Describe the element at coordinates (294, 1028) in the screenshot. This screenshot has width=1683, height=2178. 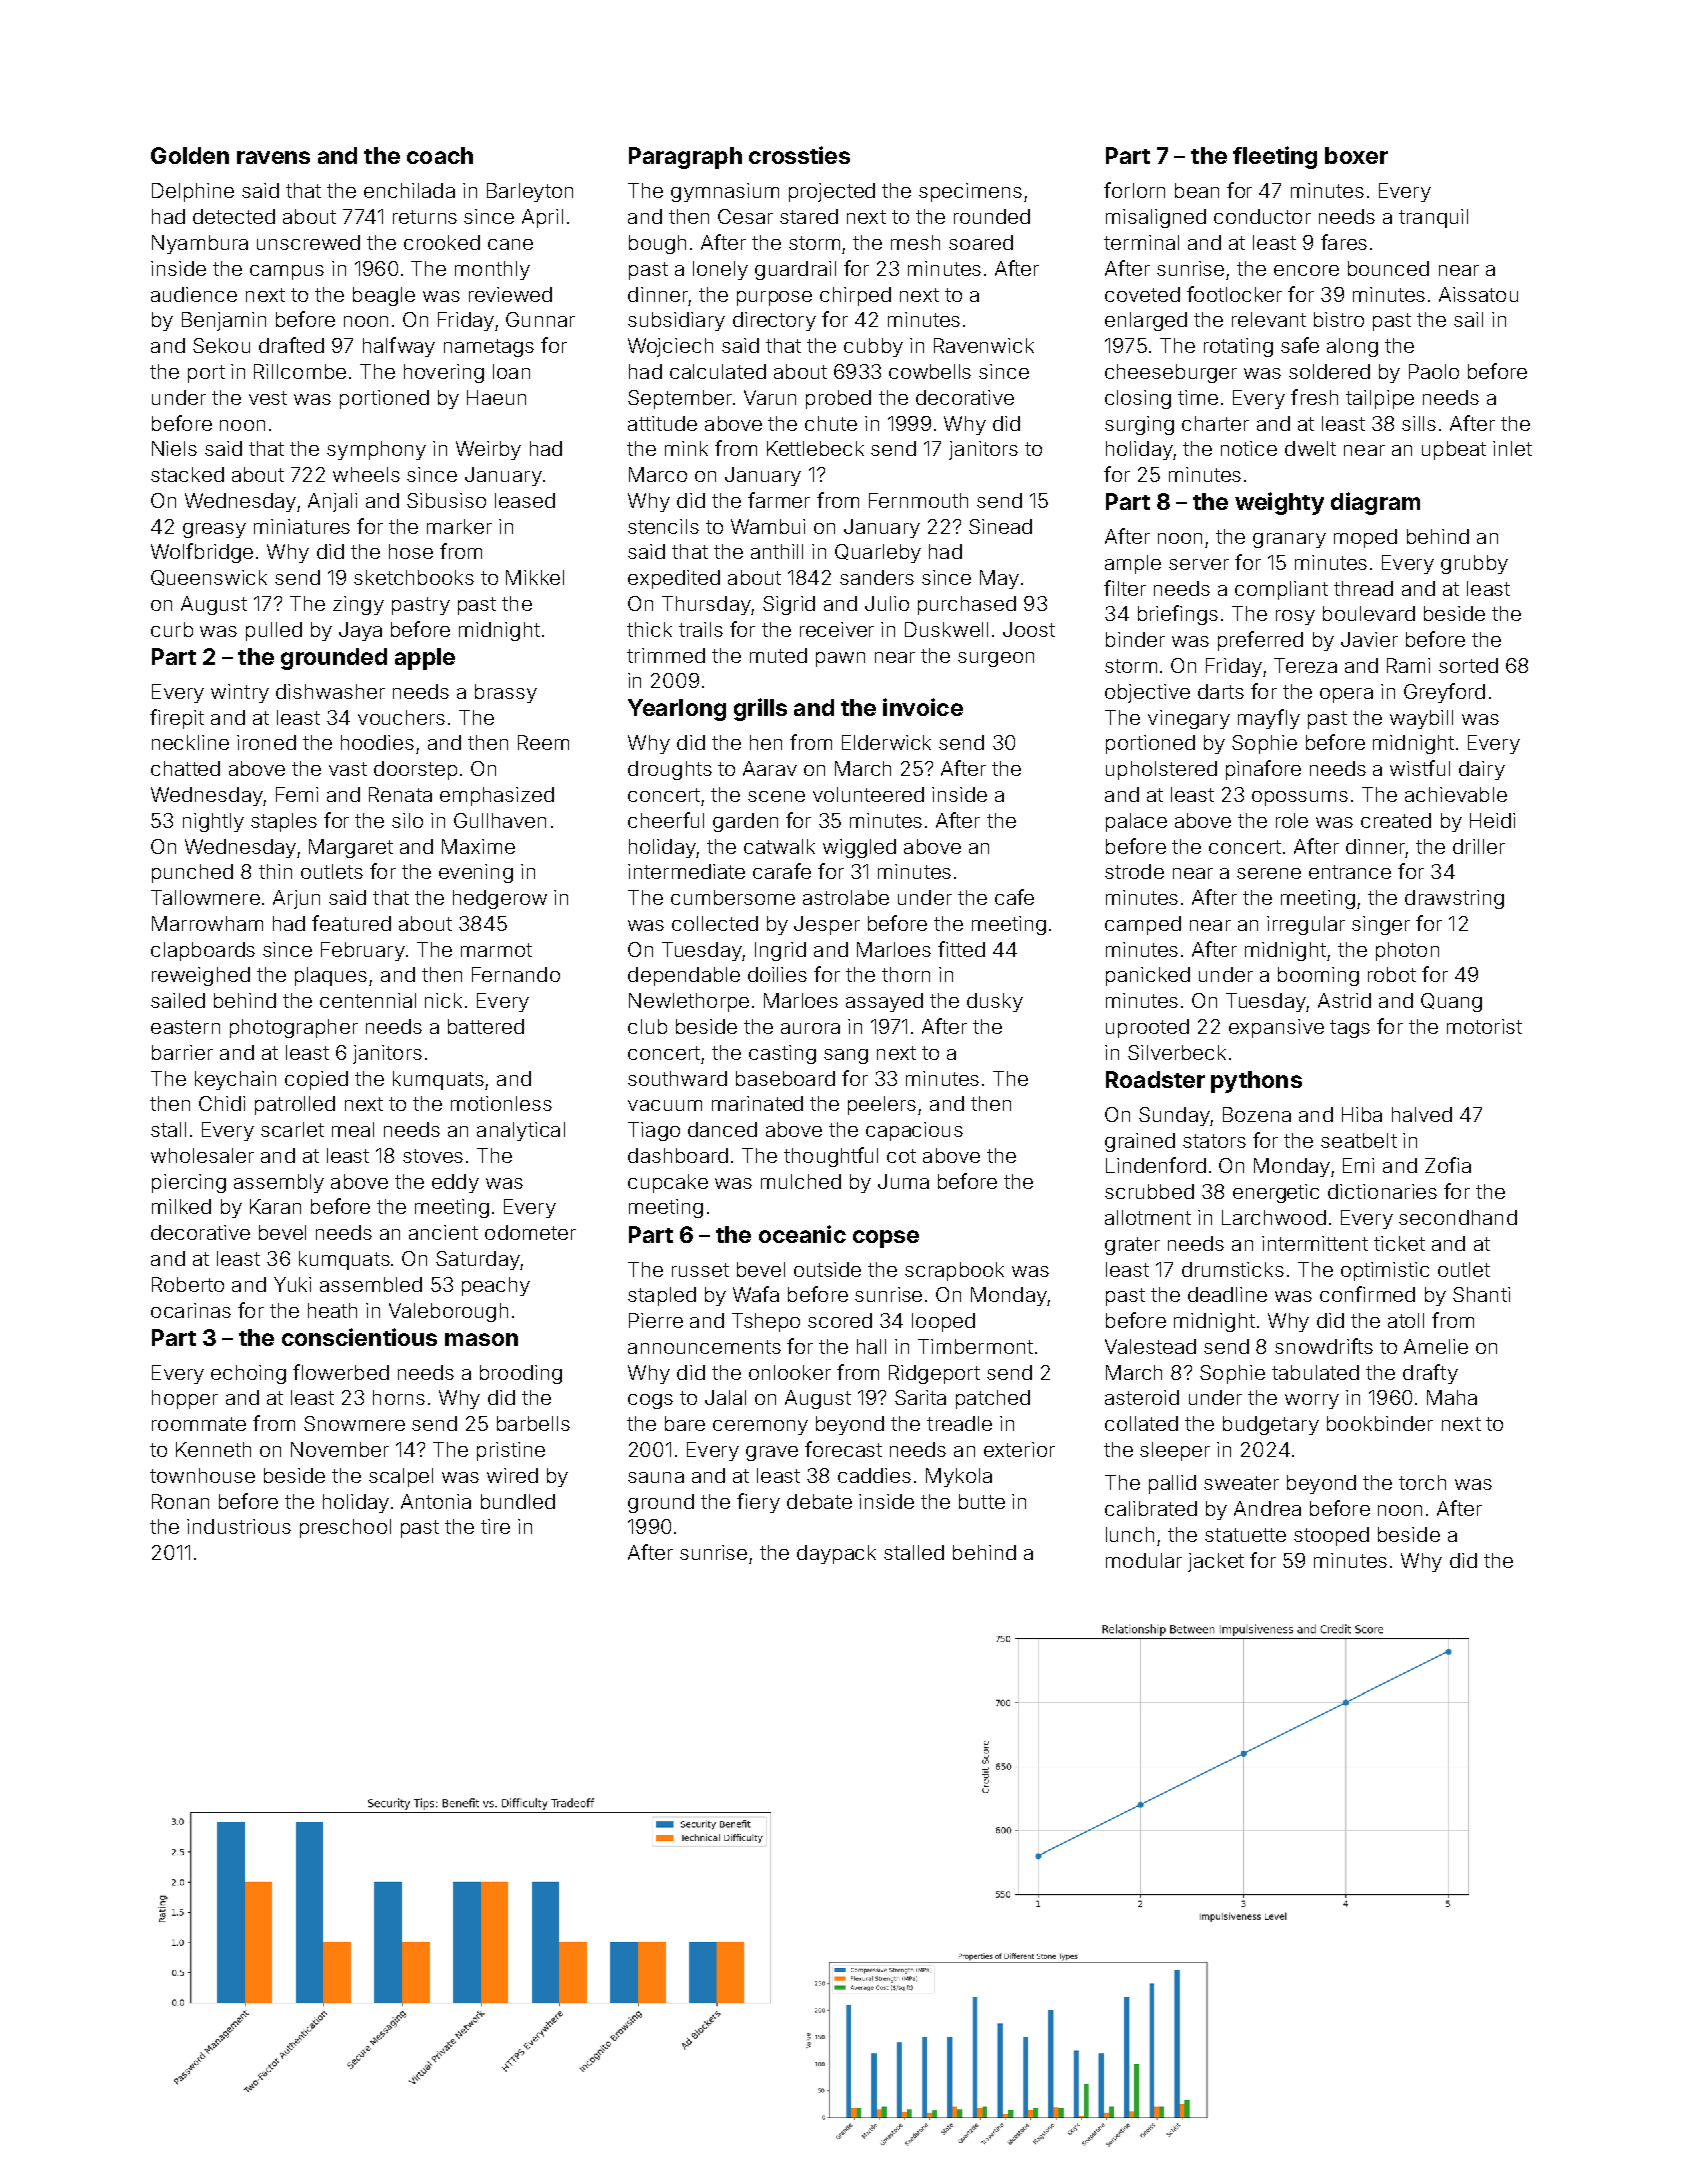
I see `photographer` at that location.
